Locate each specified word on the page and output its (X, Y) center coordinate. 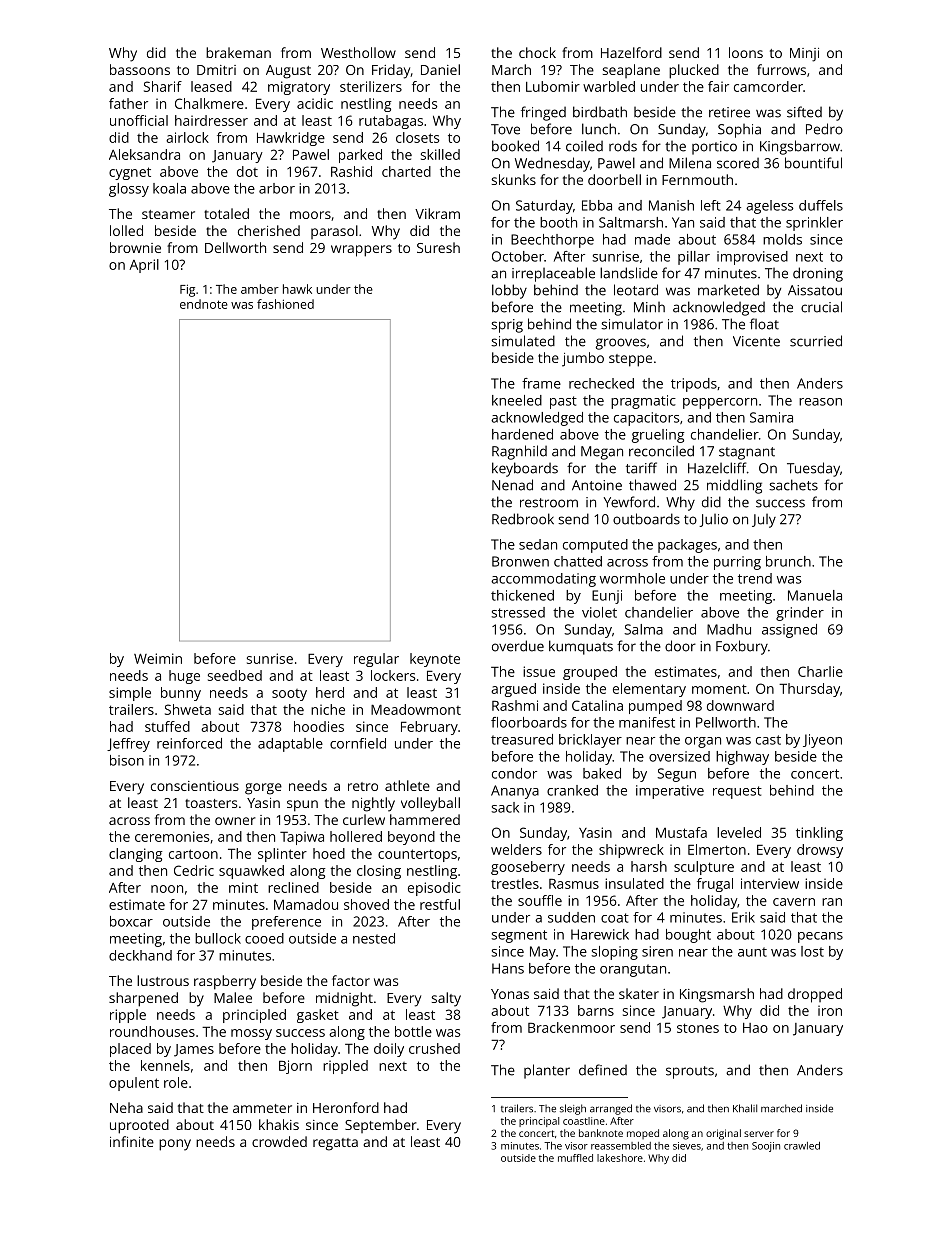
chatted (578, 561)
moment (719, 689)
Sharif (163, 86)
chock (537, 52)
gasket (318, 1016)
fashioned (285, 304)
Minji (804, 55)
